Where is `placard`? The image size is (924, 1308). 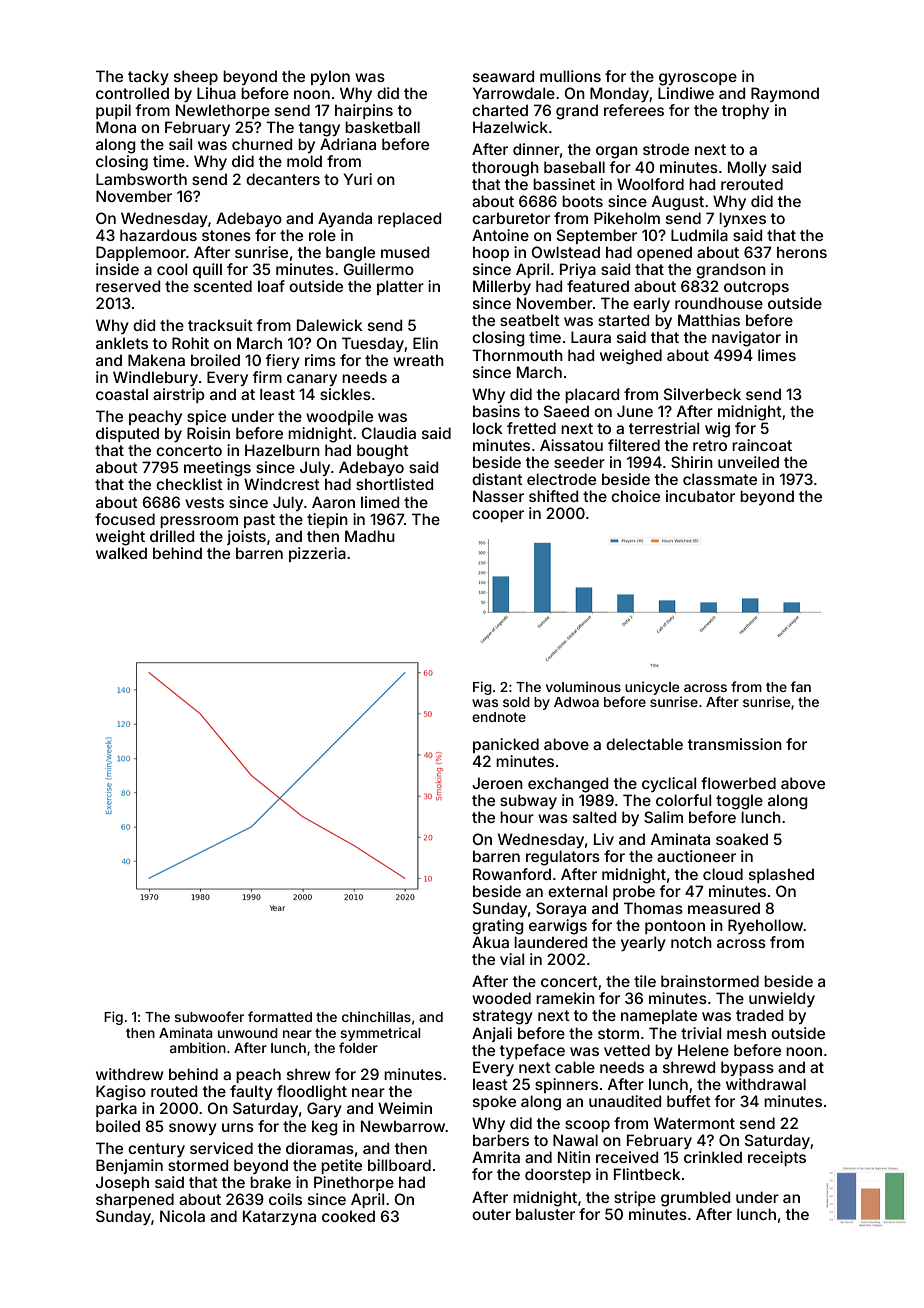
placard is located at coordinates (592, 395).
